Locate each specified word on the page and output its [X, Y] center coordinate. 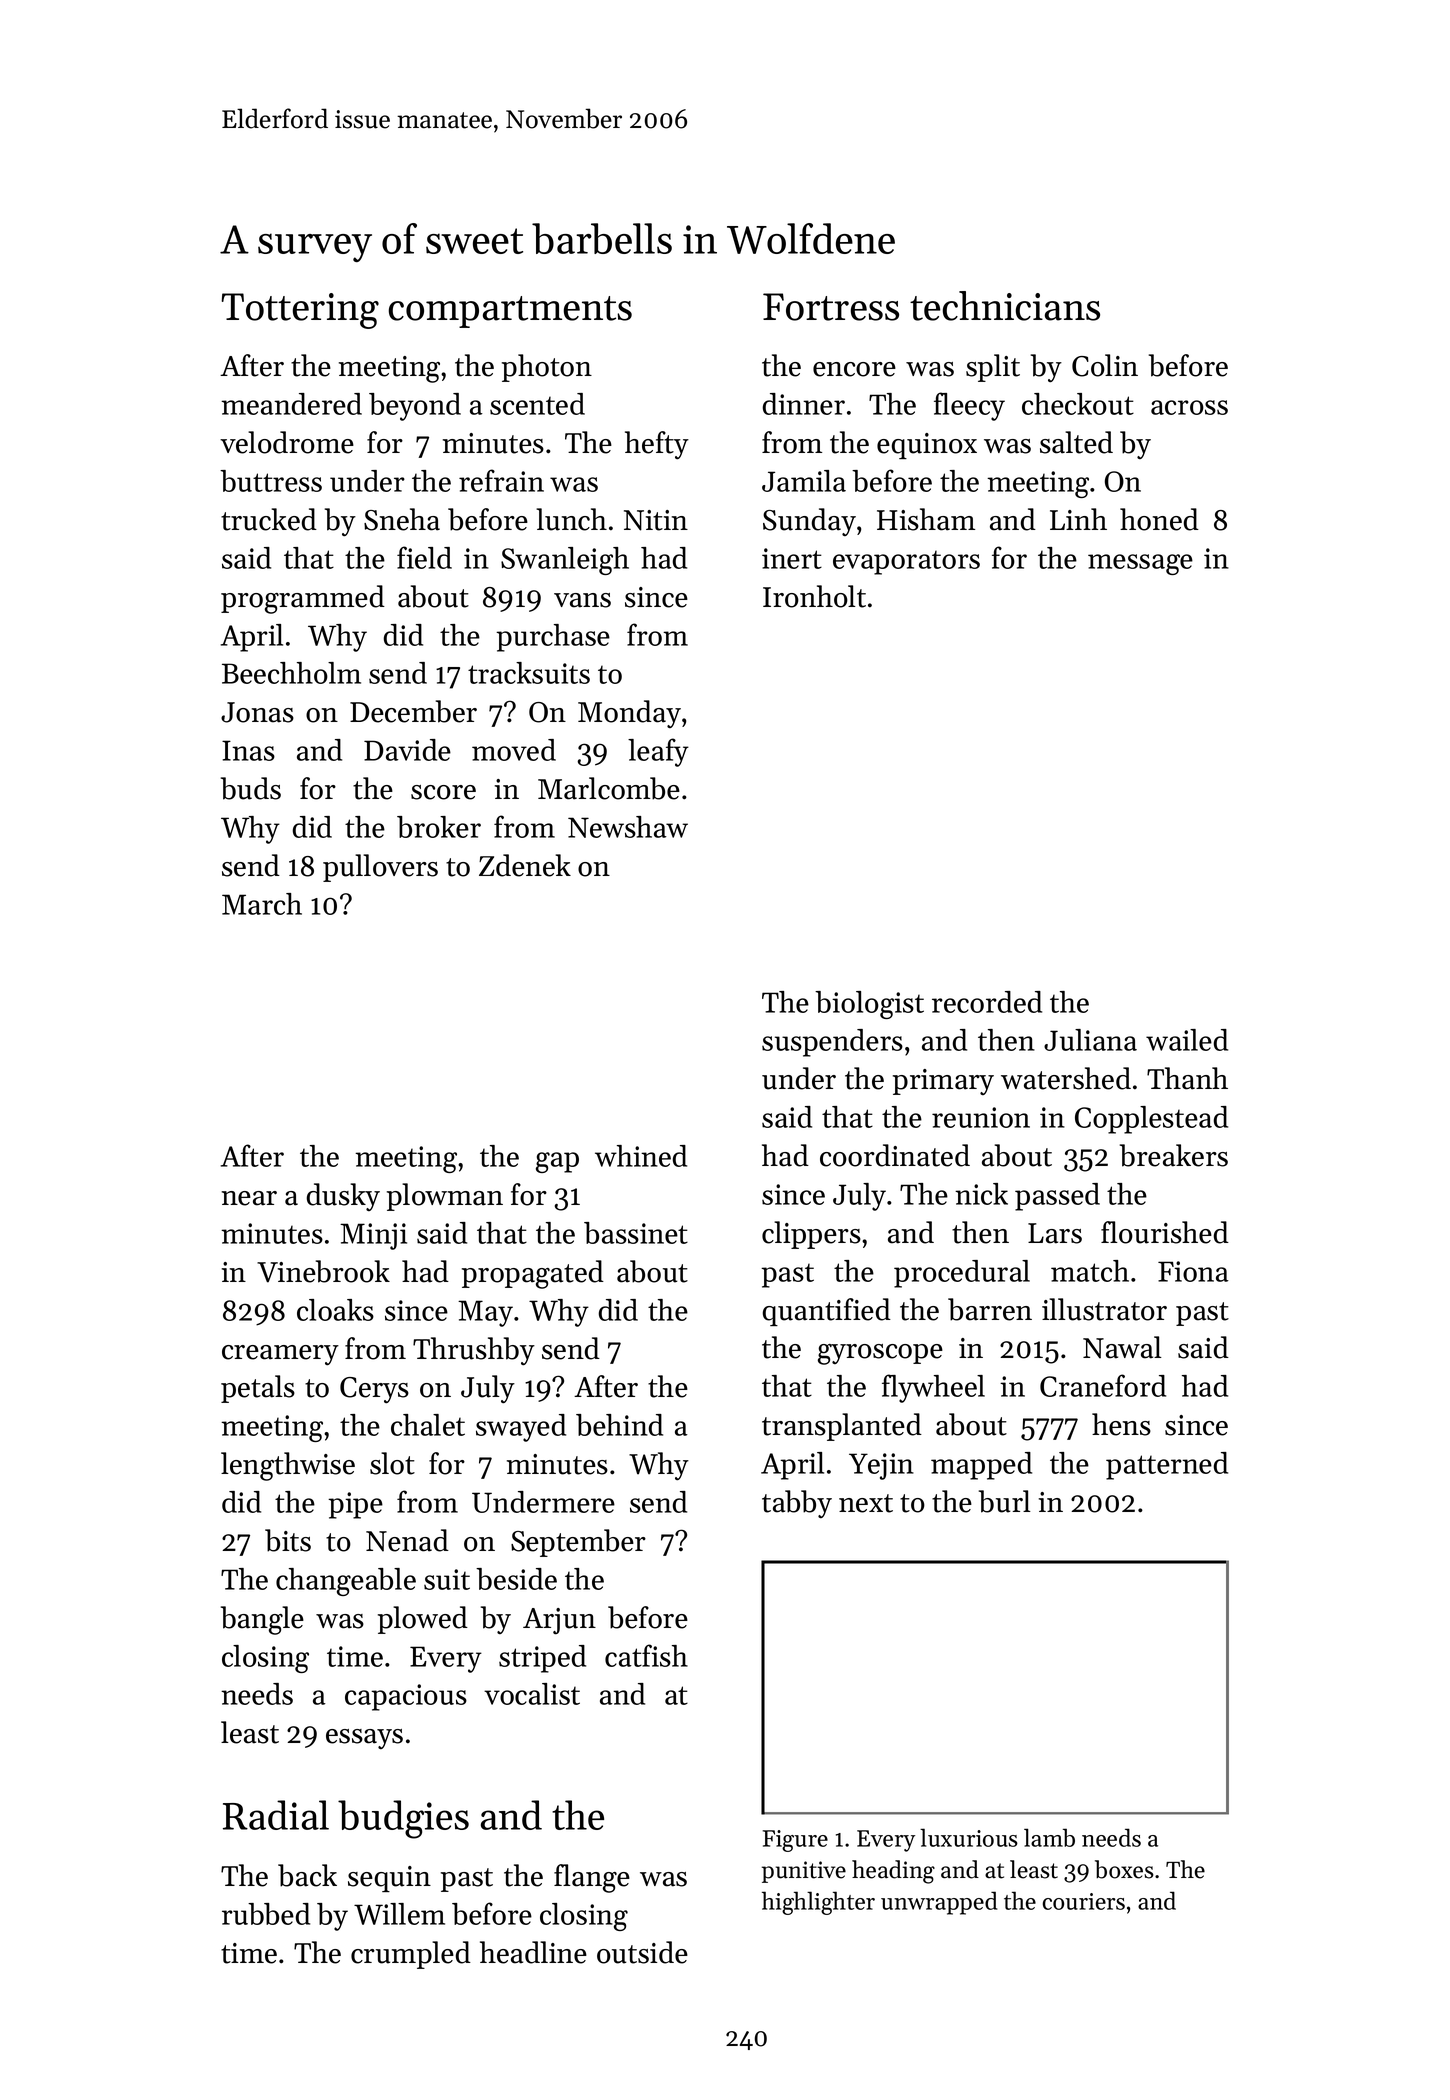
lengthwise [288, 1466]
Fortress [831, 307]
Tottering [300, 311]
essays [364, 1739]
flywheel [933, 1388]
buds [251, 788]
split [993, 368]
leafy [658, 752]
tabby [797, 1504]
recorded [987, 1002]
